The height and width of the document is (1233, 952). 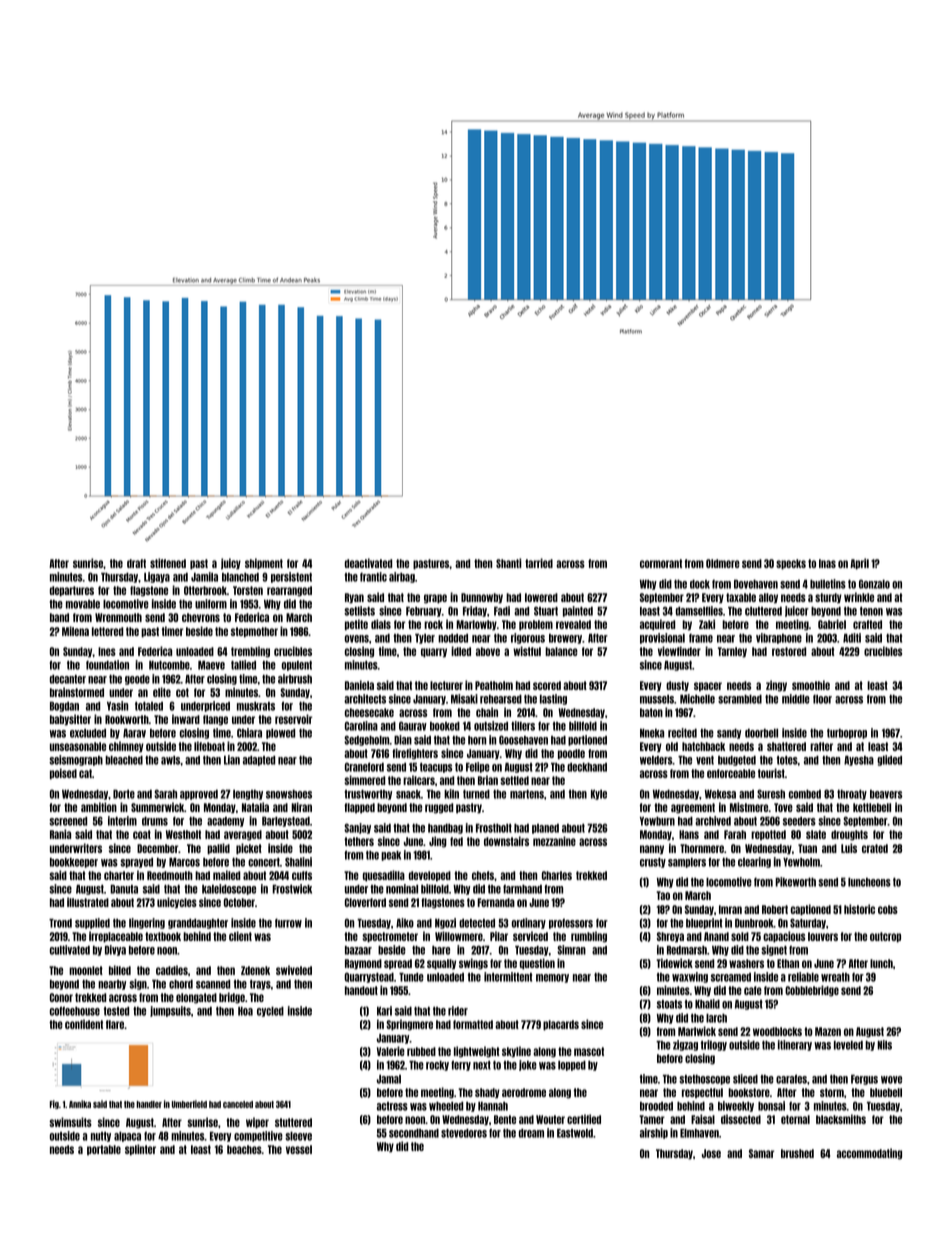 What do you see at coordinates (729, 734) in the document?
I see `sandy` at bounding box center [729, 734].
